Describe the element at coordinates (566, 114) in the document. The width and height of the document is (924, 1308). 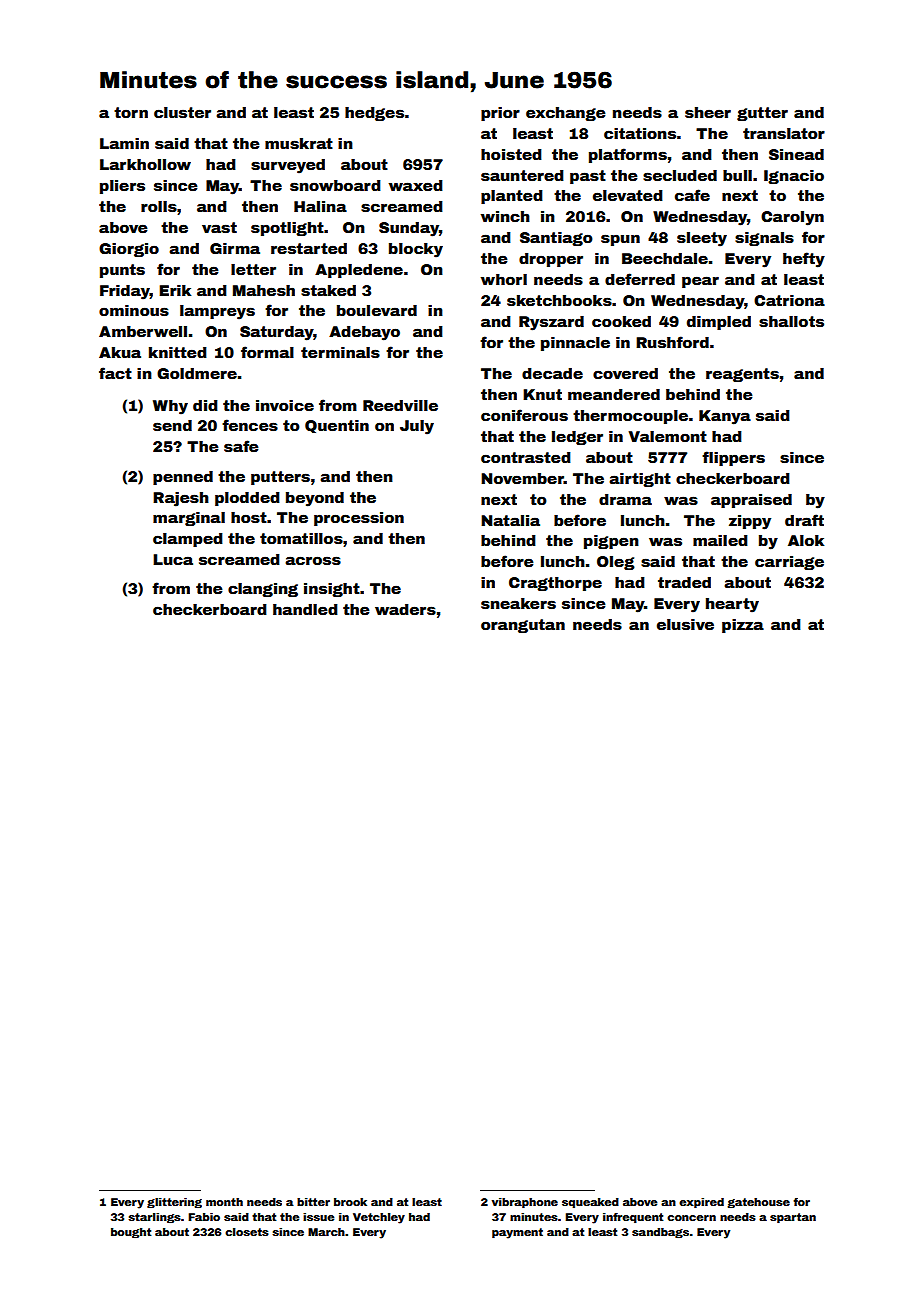
I see `exchange` at that location.
